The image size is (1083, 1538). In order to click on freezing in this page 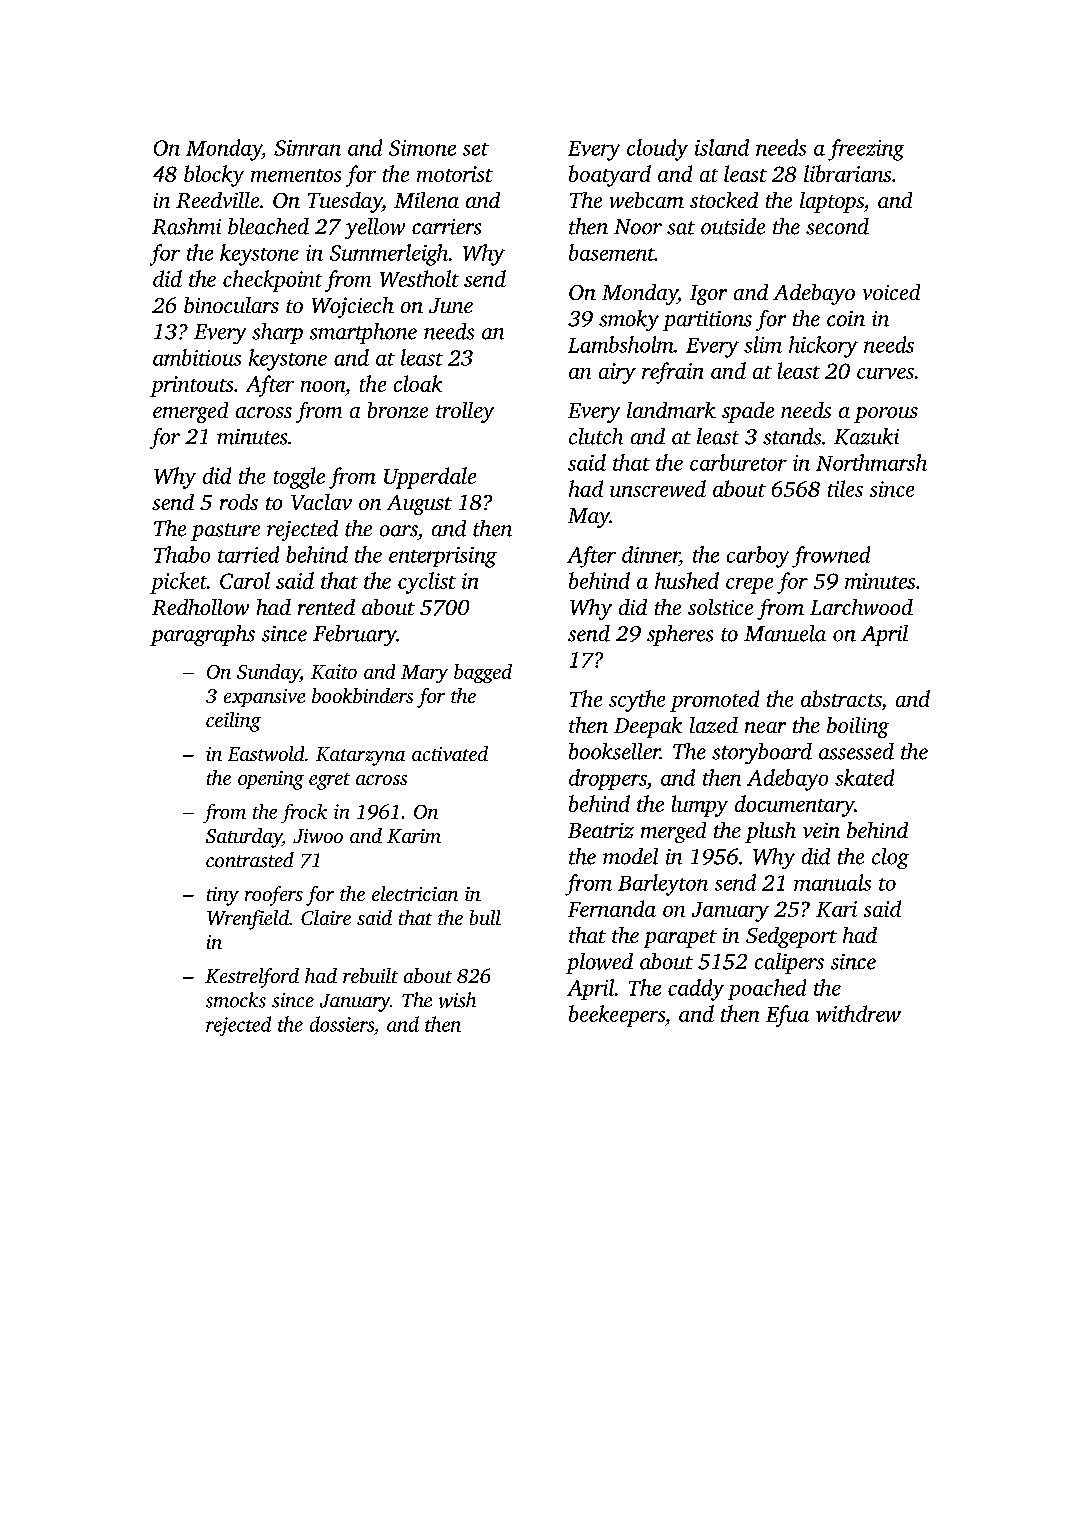, I will do `click(866, 150)`.
